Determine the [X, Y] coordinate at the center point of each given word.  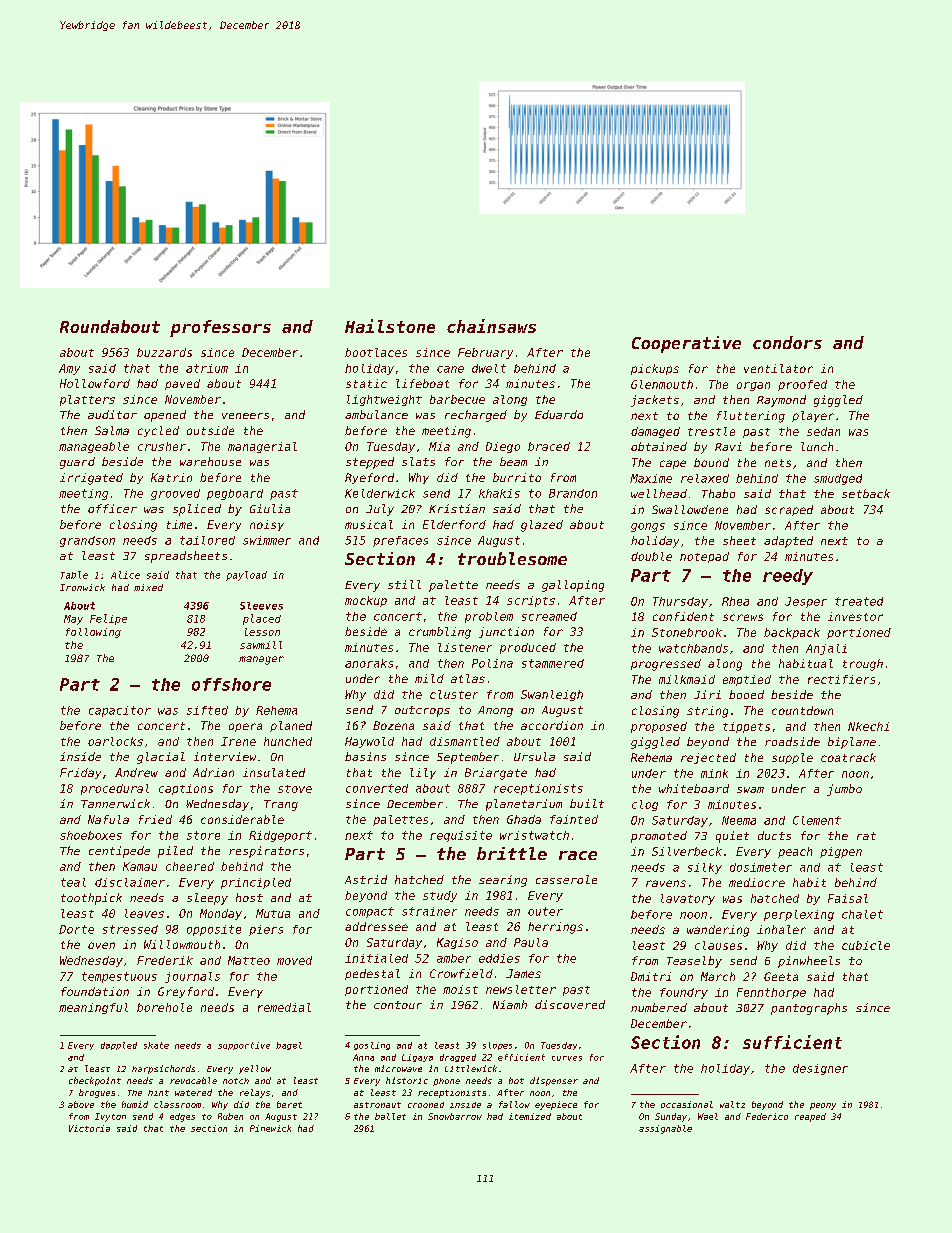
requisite [461, 836]
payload [246, 576]
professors [220, 328]
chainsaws [491, 326]
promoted [659, 837]
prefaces [400, 541]
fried [155, 819]
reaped [810, 1117]
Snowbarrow [455, 1116]
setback [866, 493]
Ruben [230, 1116]
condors [787, 342]
